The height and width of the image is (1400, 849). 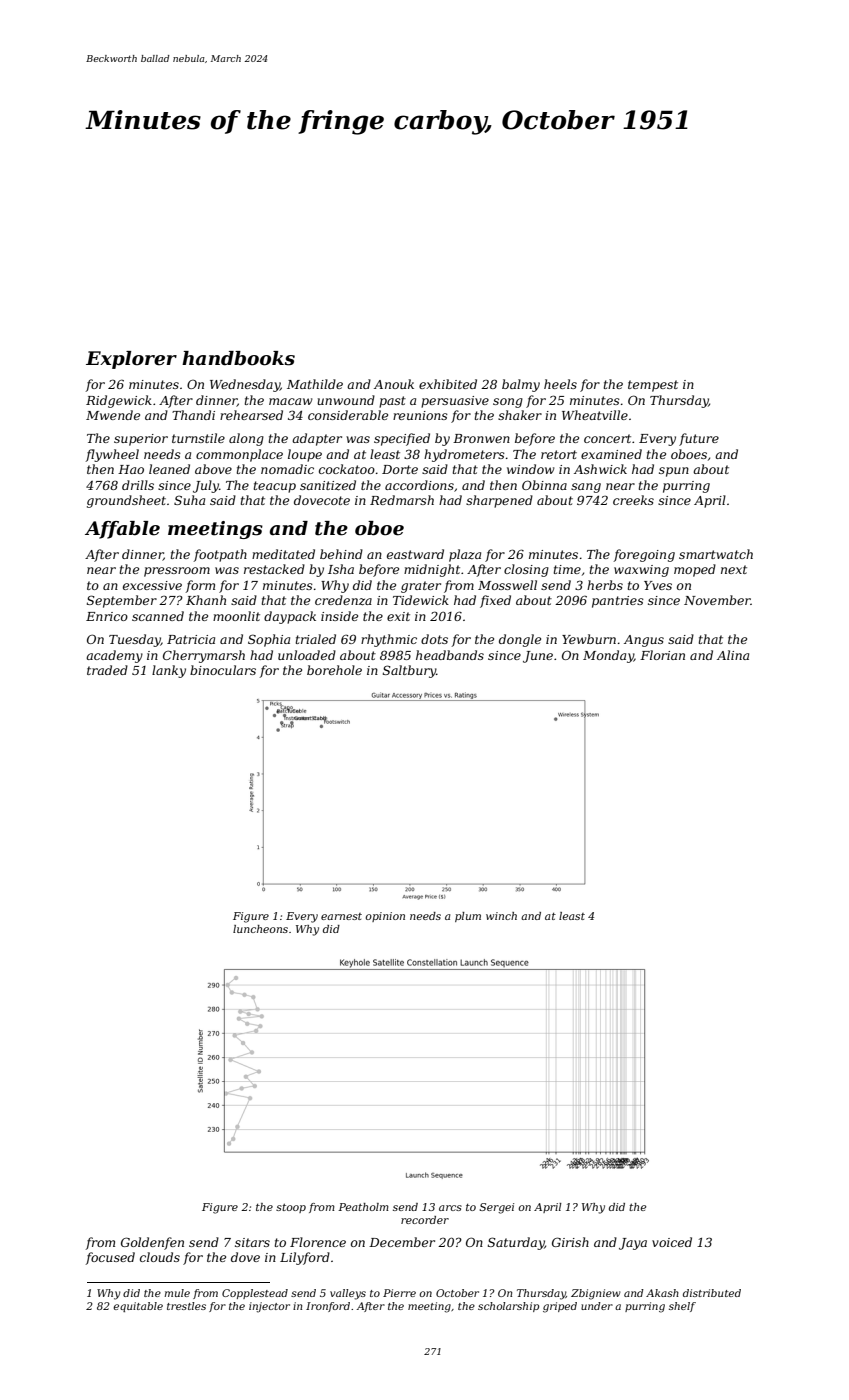 What do you see at coordinates (260, 929) in the image?
I see `luncheons` at bounding box center [260, 929].
